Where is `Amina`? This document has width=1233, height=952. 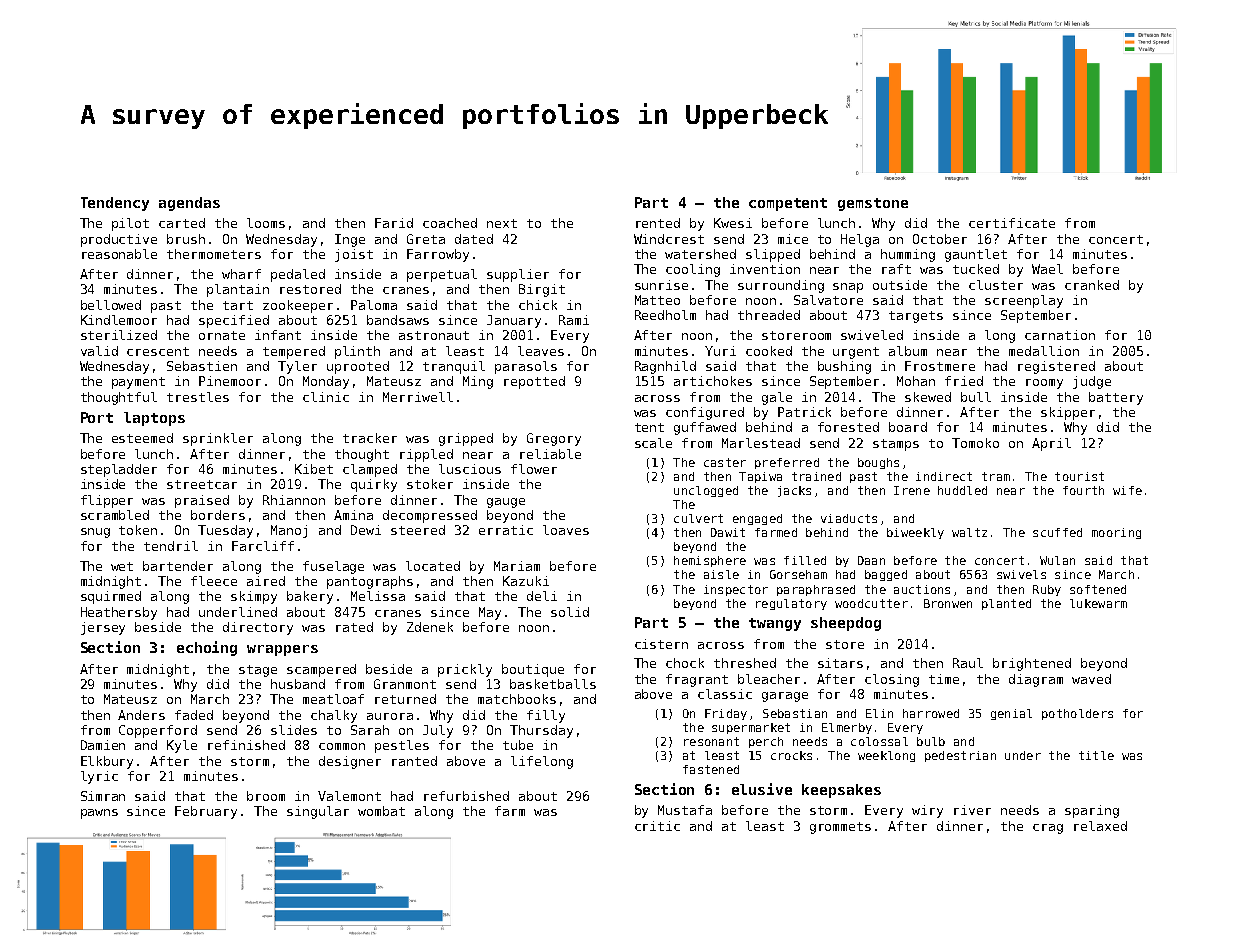 Amina is located at coordinates (353, 515).
